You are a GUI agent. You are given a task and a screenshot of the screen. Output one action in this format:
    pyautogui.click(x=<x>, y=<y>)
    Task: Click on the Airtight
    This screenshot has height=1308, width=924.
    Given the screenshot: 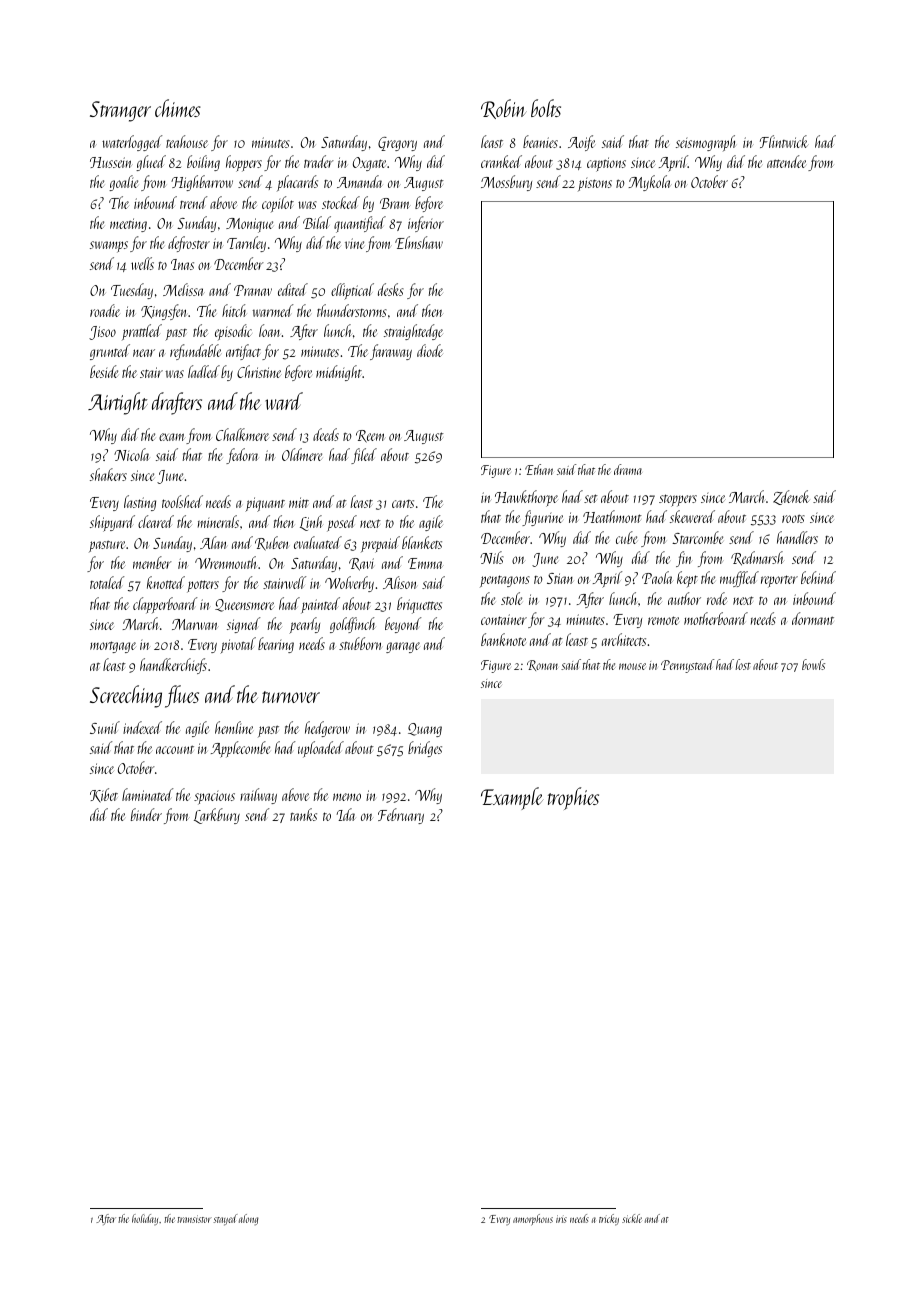 What is the action you would take?
    pyautogui.click(x=118, y=403)
